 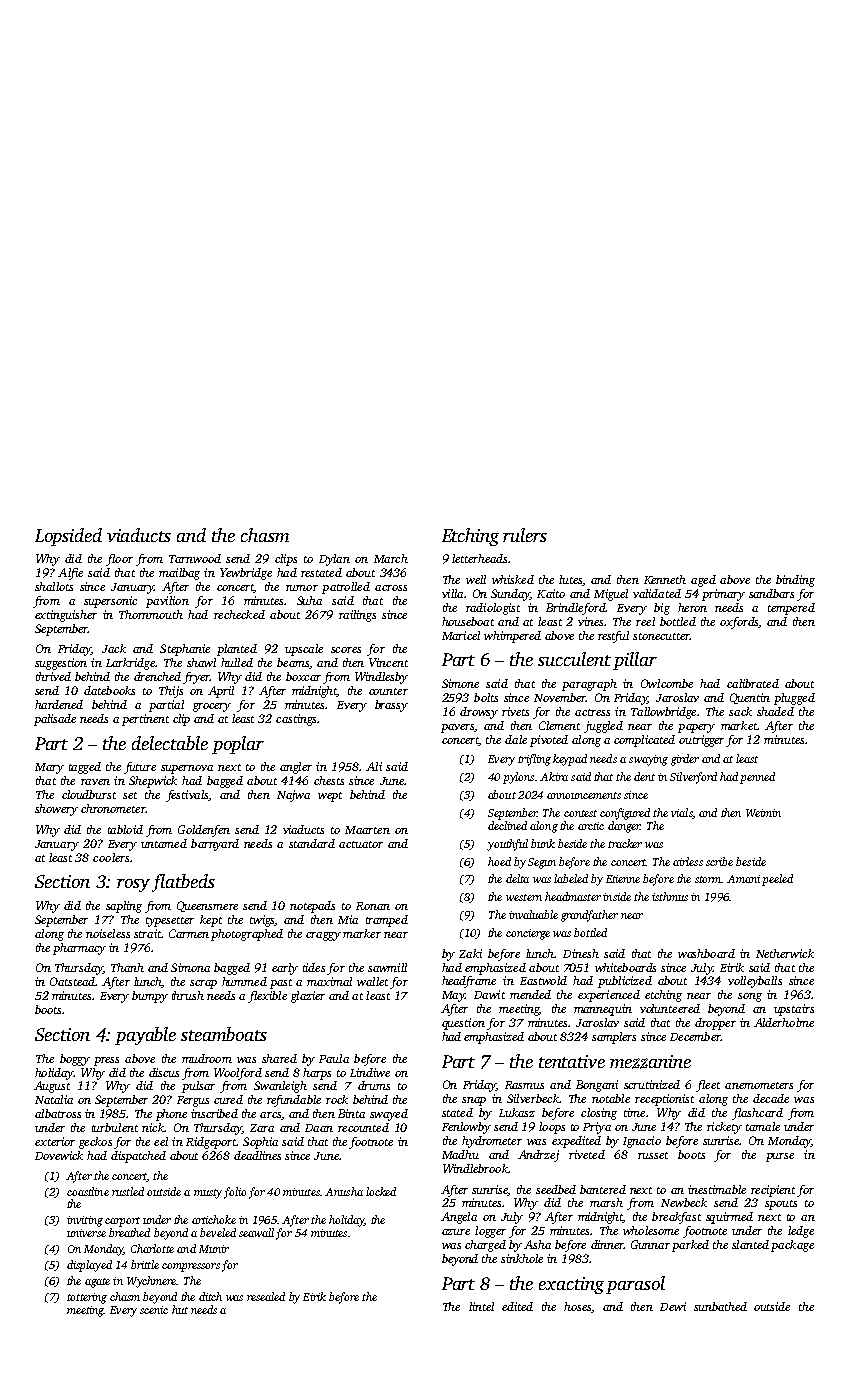 I want to click on brassy, so click(x=391, y=706).
